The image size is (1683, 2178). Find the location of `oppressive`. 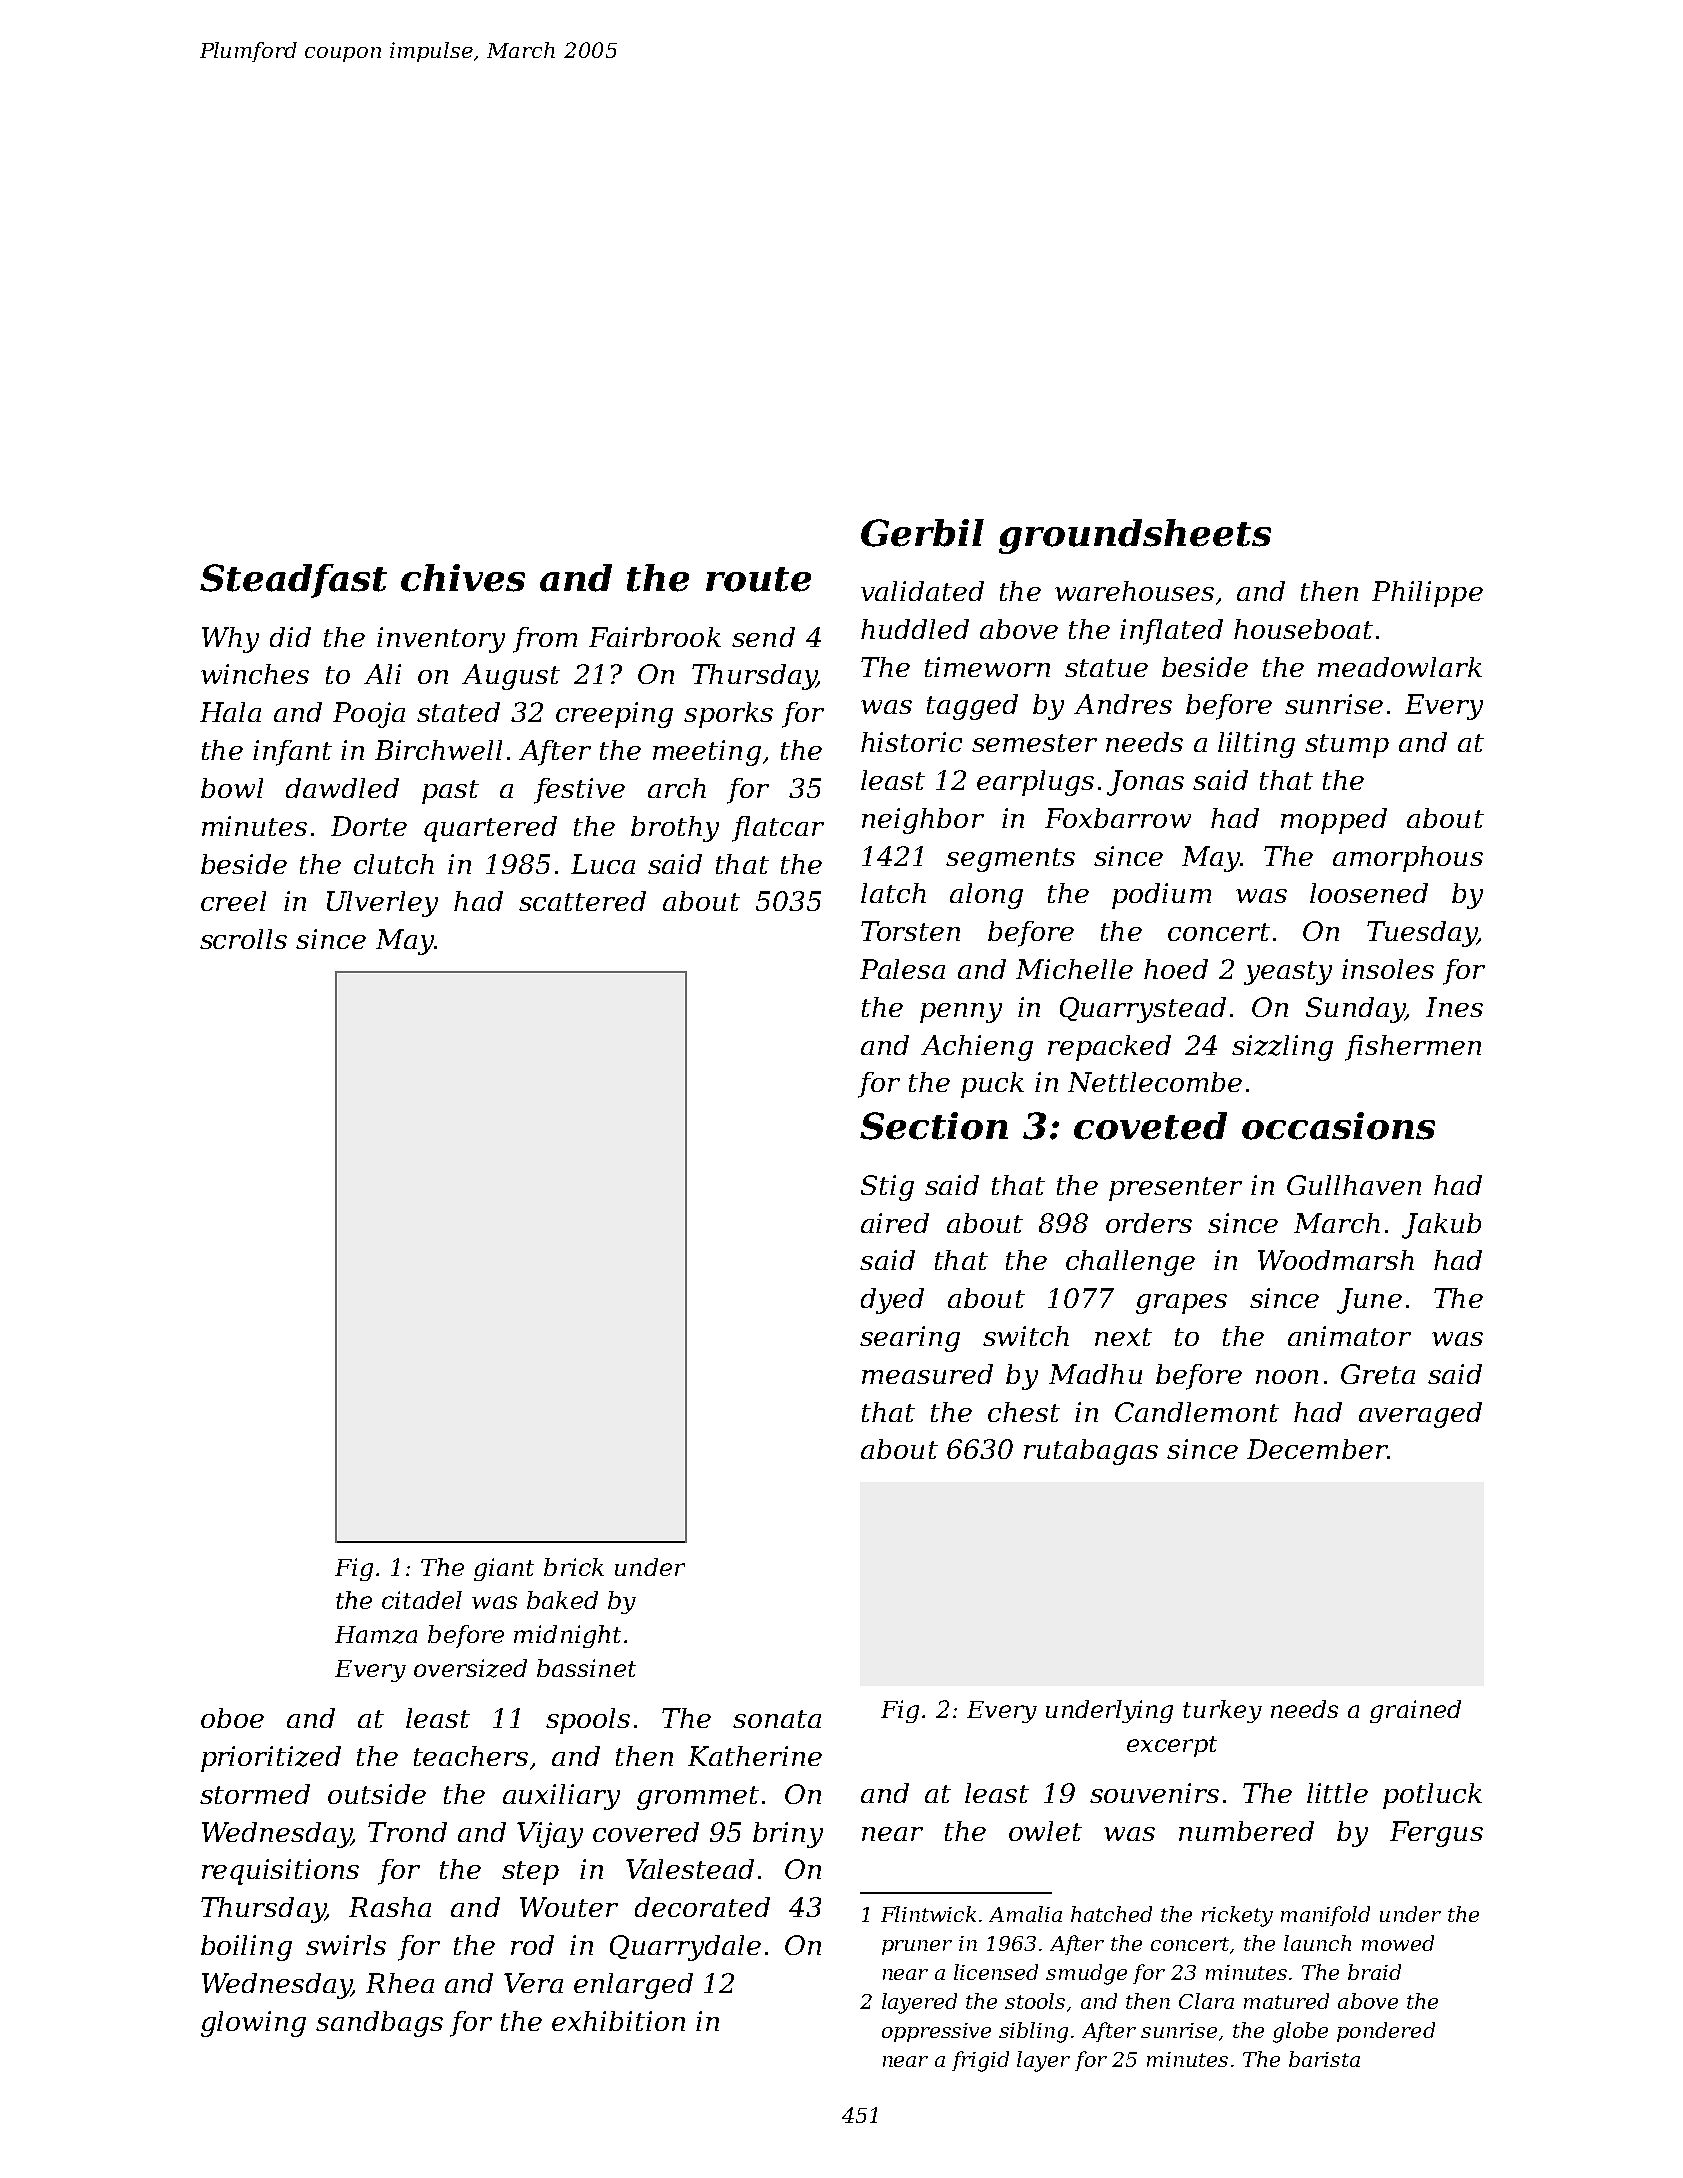

oppressive is located at coordinates (936, 2032).
